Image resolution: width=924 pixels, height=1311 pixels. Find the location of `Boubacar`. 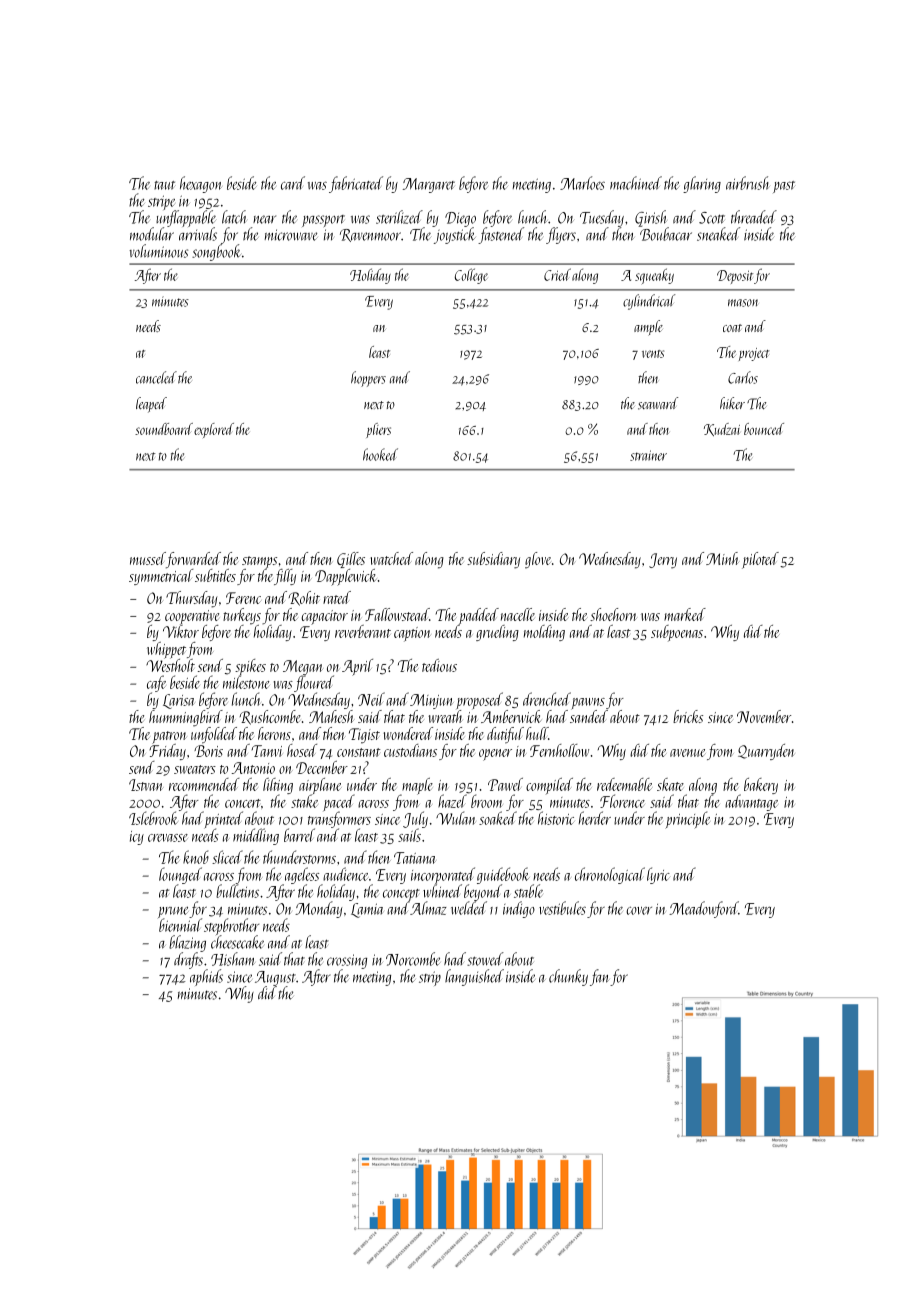

Boubacar is located at coordinates (666, 234).
